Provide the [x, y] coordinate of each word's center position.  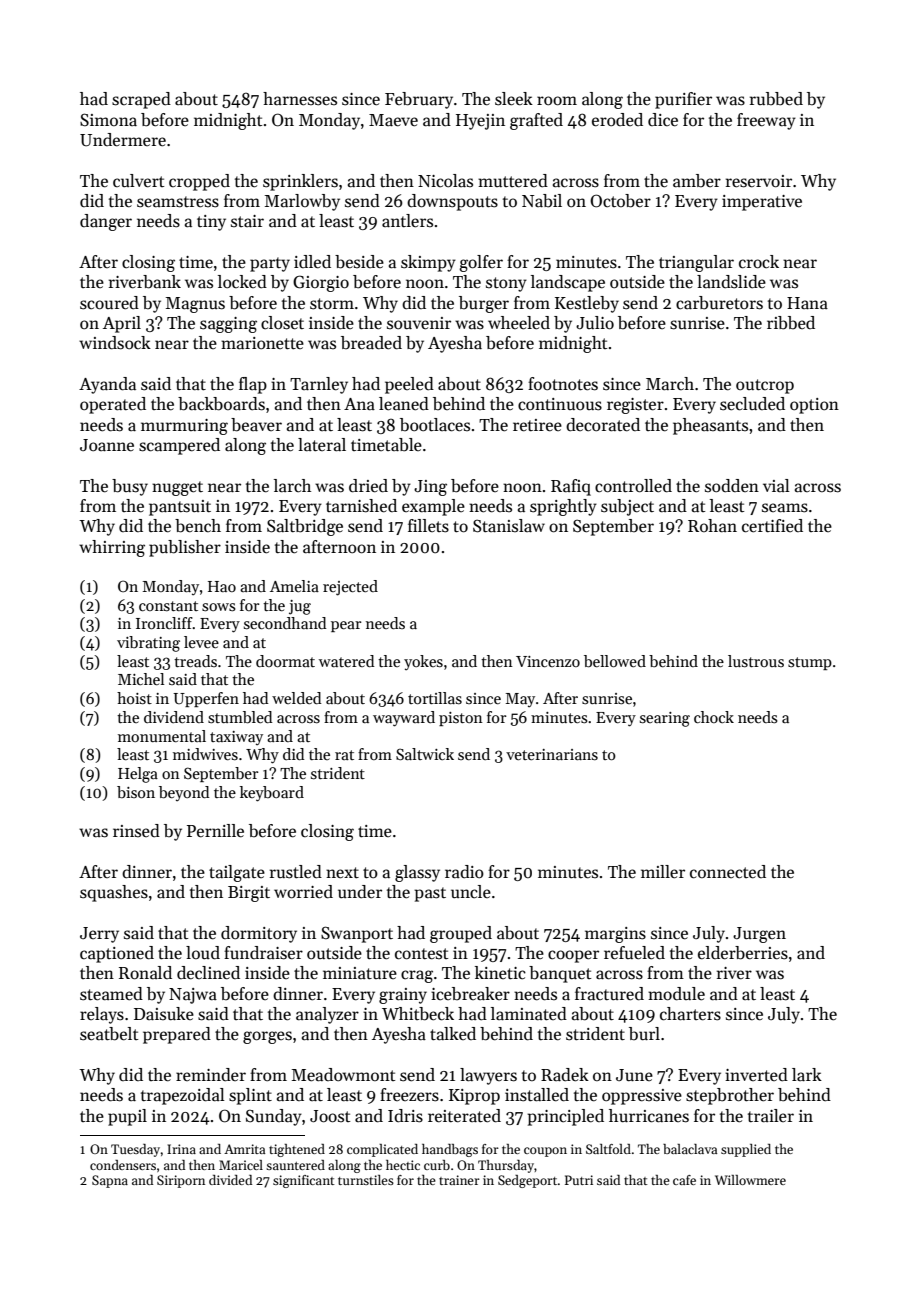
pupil [127, 1117]
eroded [617, 120]
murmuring [184, 427]
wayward [404, 719]
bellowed [615, 661]
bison [136, 792]
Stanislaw [509, 526]
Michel [141, 679]
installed [537, 1095]
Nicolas [445, 181]
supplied [746, 1150]
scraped [141, 100]
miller [663, 872]
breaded [371, 343]
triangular [696, 263]
